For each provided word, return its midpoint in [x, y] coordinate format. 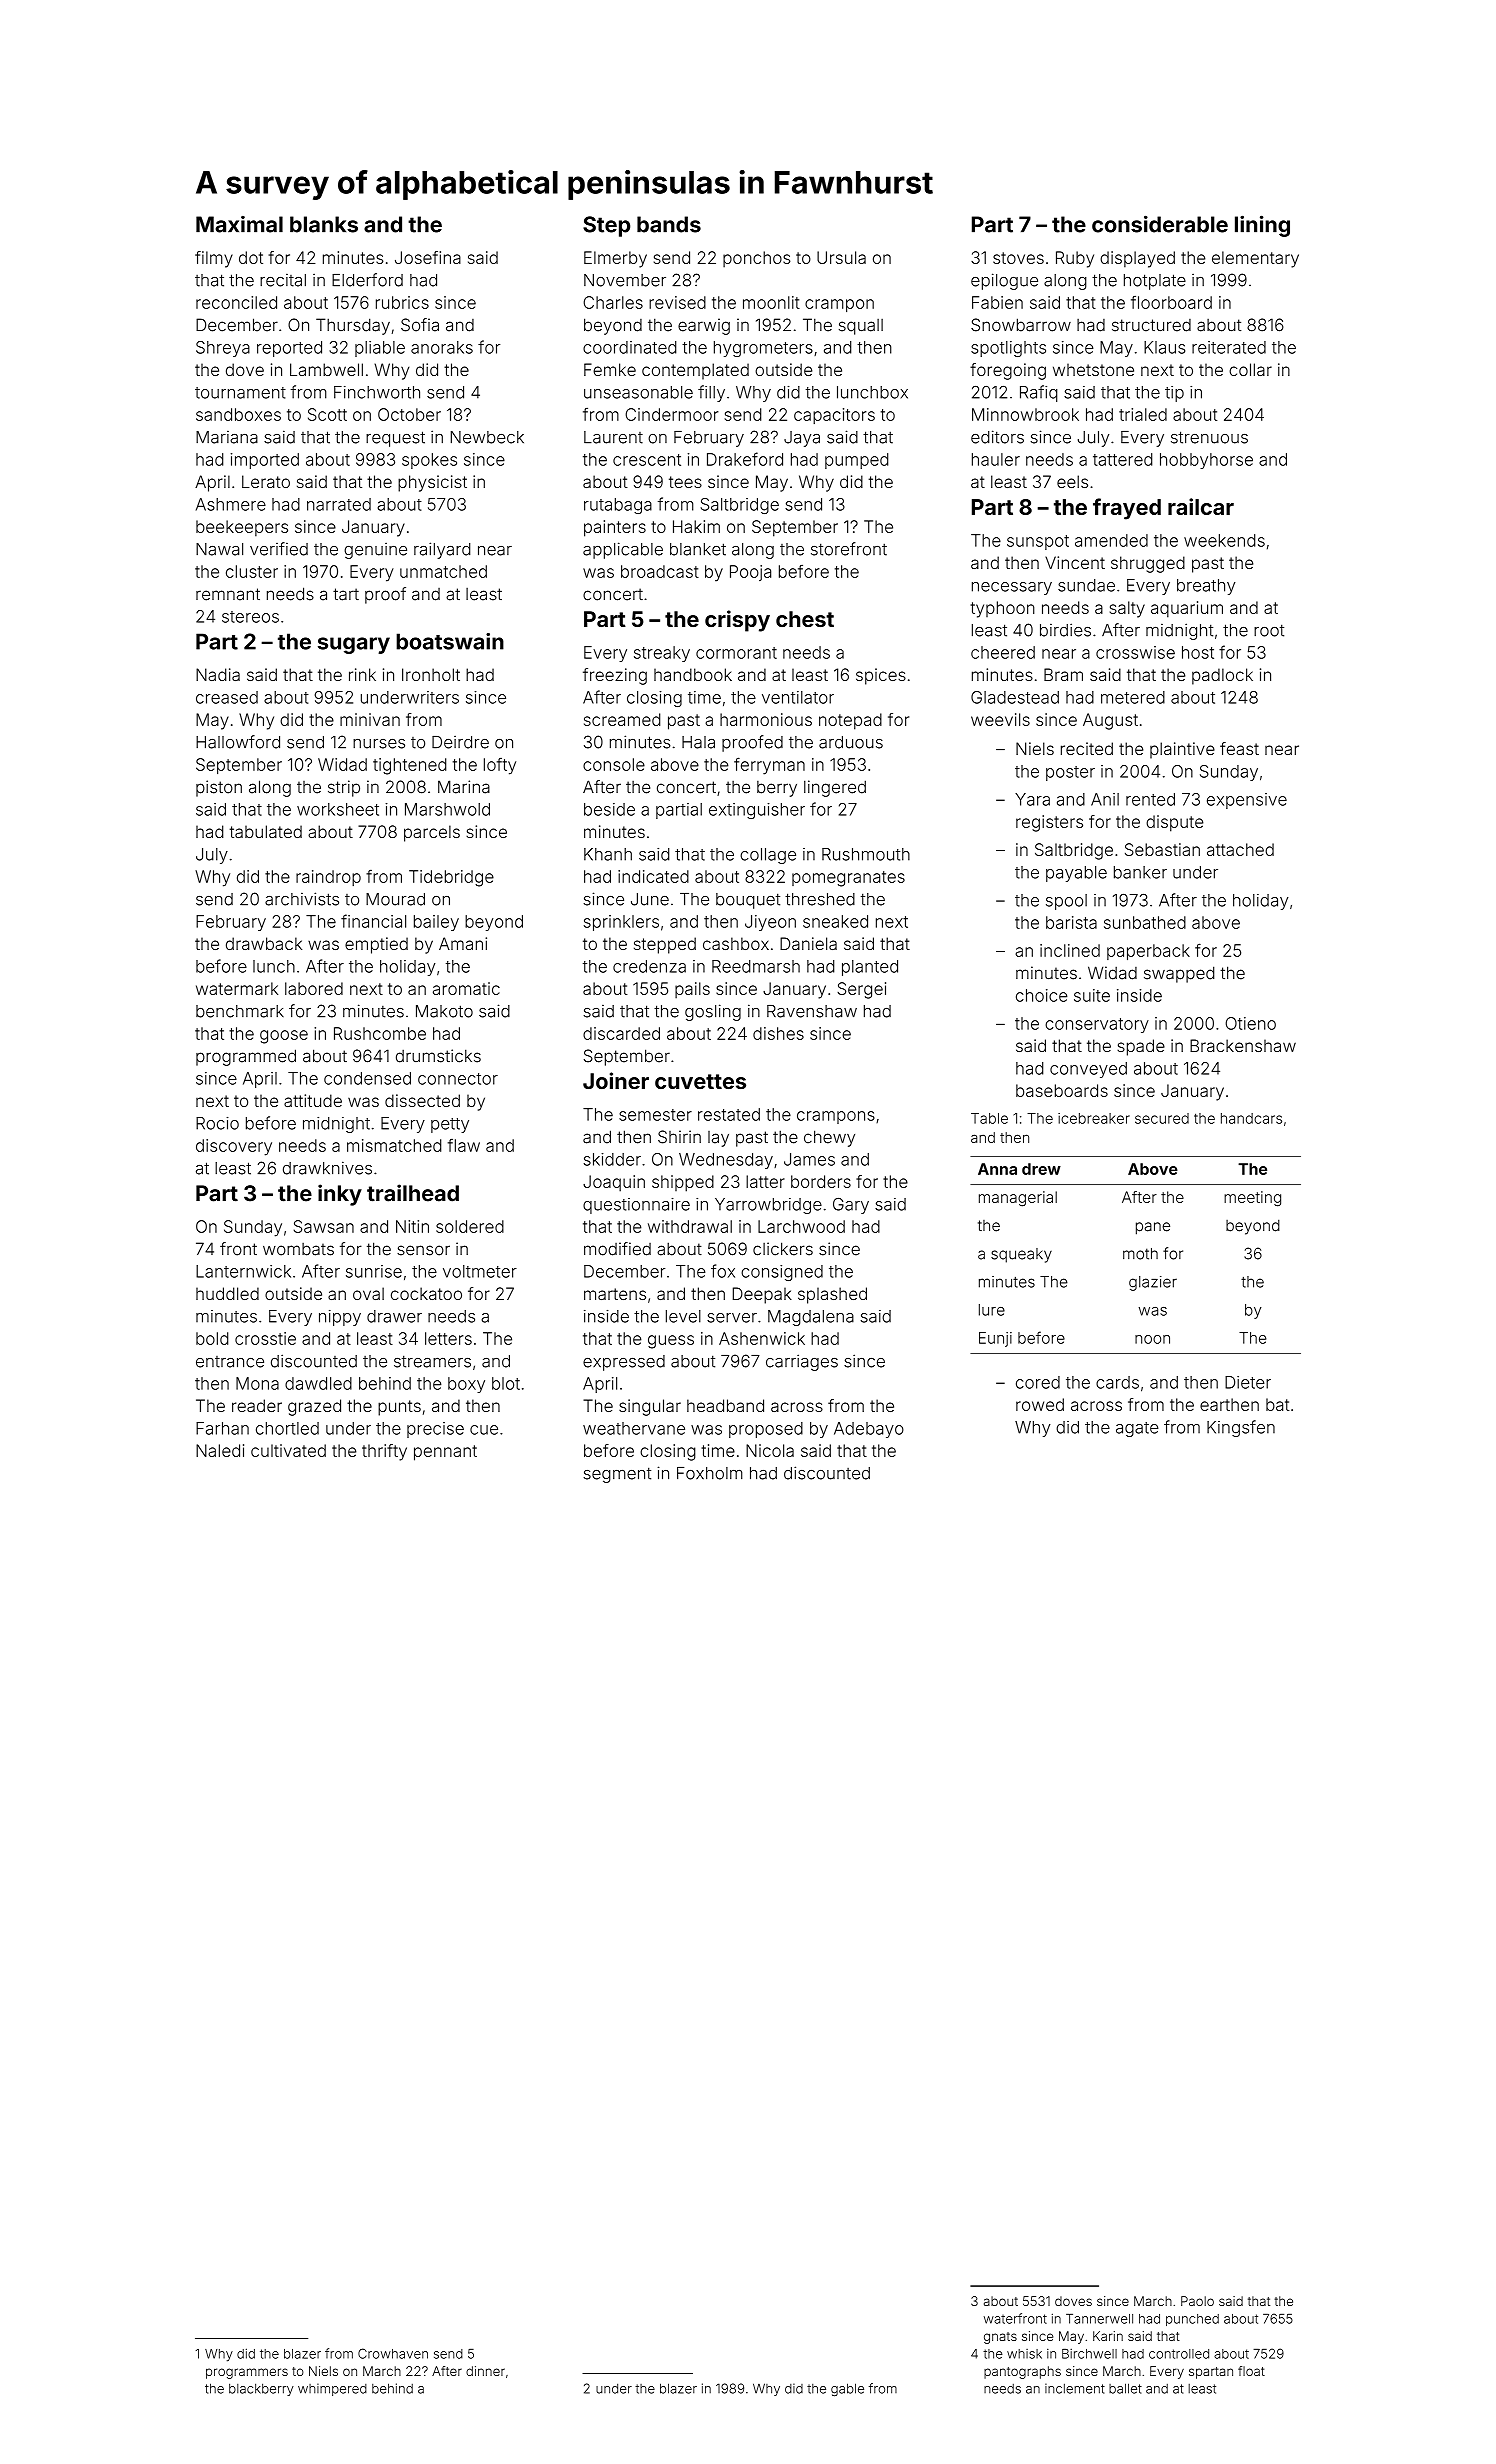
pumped [856, 461]
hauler [996, 459]
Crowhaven [393, 2353]
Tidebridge [451, 878]
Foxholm [710, 1473]
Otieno [1250, 1023]
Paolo [1197, 2301]
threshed [820, 899]
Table [989, 1118]
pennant [445, 1453]
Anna [997, 1169]
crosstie [265, 1338]
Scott [327, 414]
